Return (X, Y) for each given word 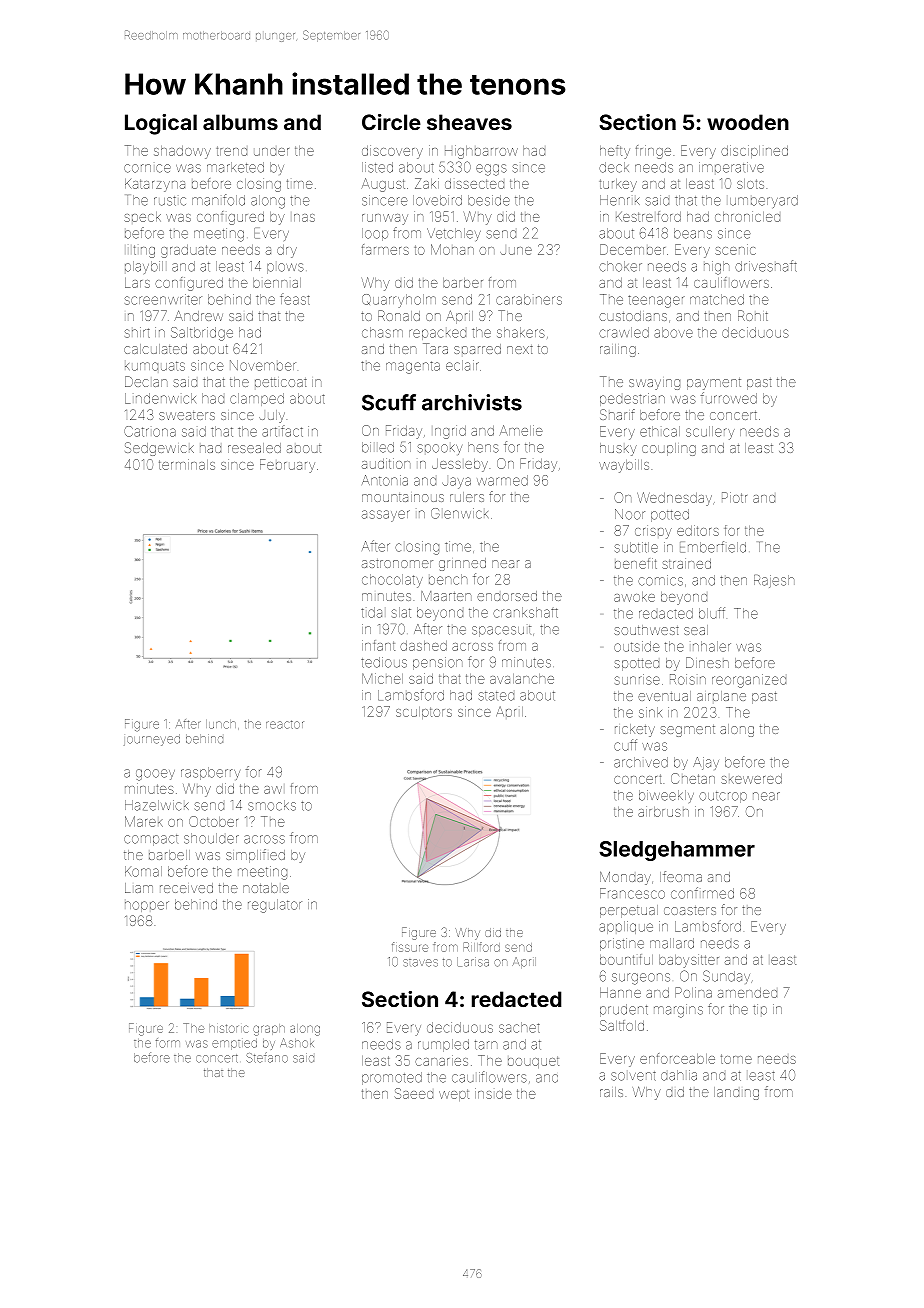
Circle (391, 122)
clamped (257, 399)
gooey (155, 775)
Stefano (267, 1057)
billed (378, 447)
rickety (635, 730)
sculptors (424, 713)
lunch (221, 724)
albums (240, 122)
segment (687, 731)
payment (714, 384)
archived (641, 762)
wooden (748, 122)
